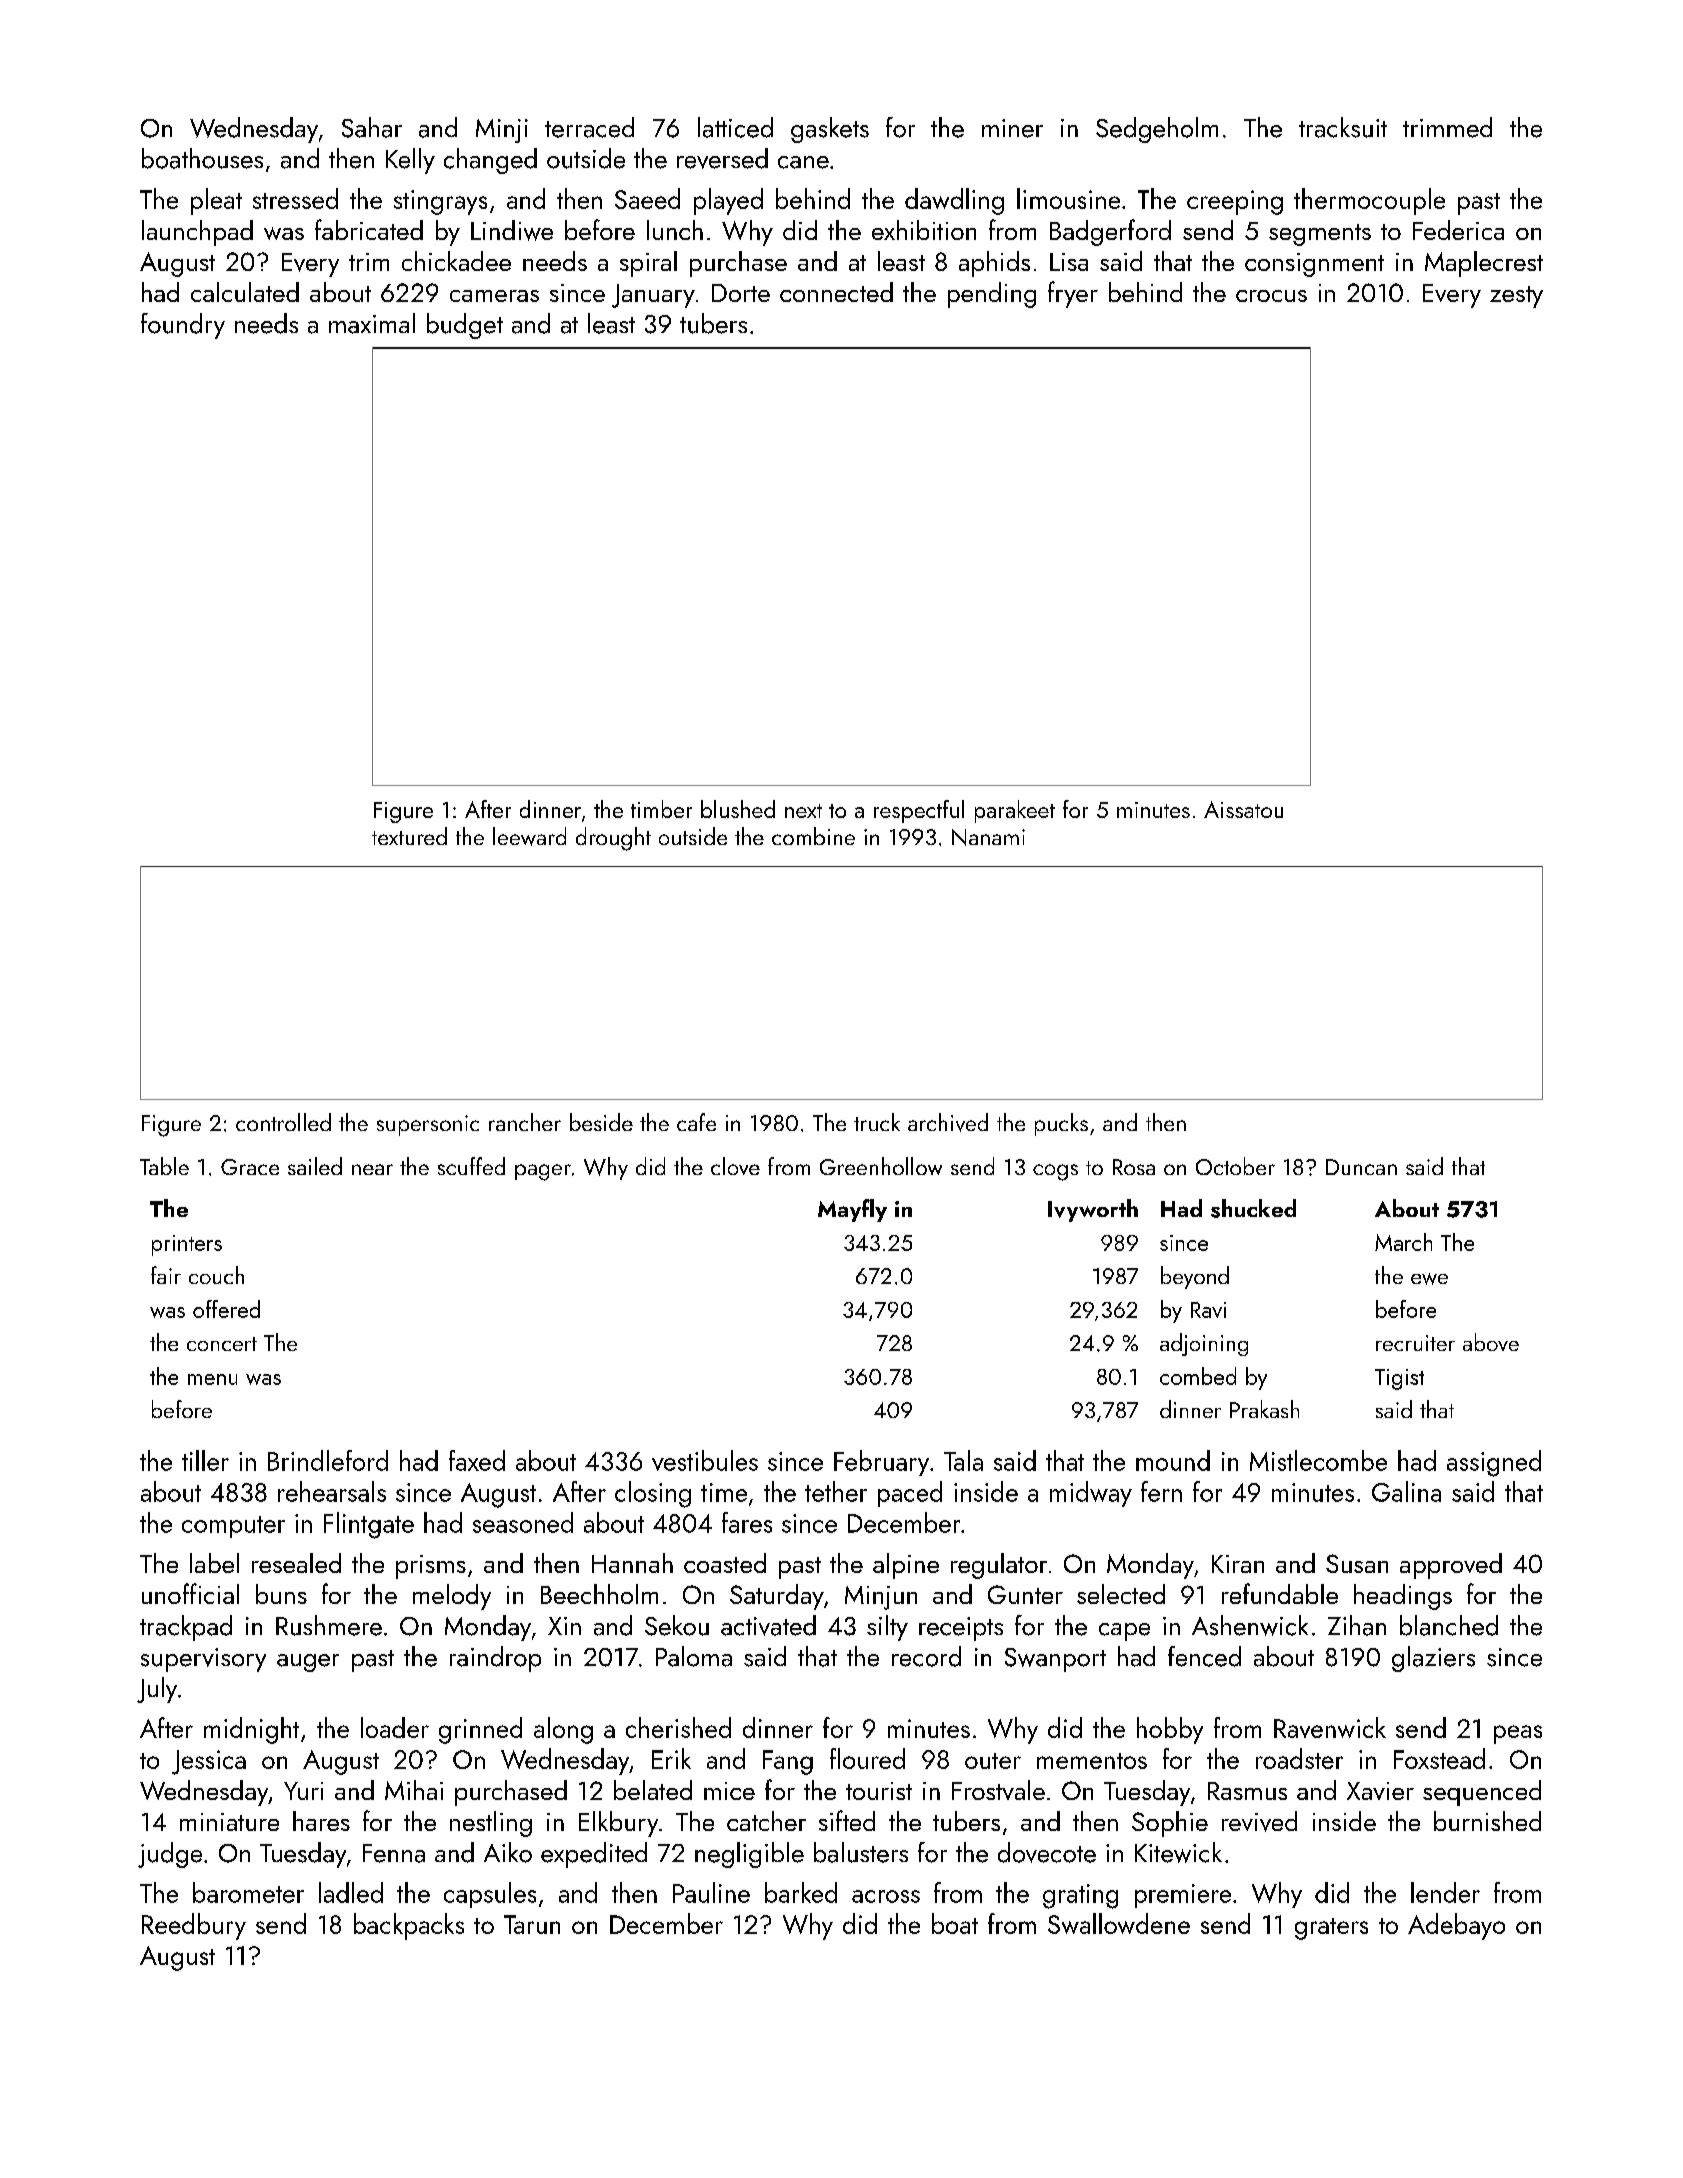  I want to click on Ivyworth, so click(1093, 1210).
